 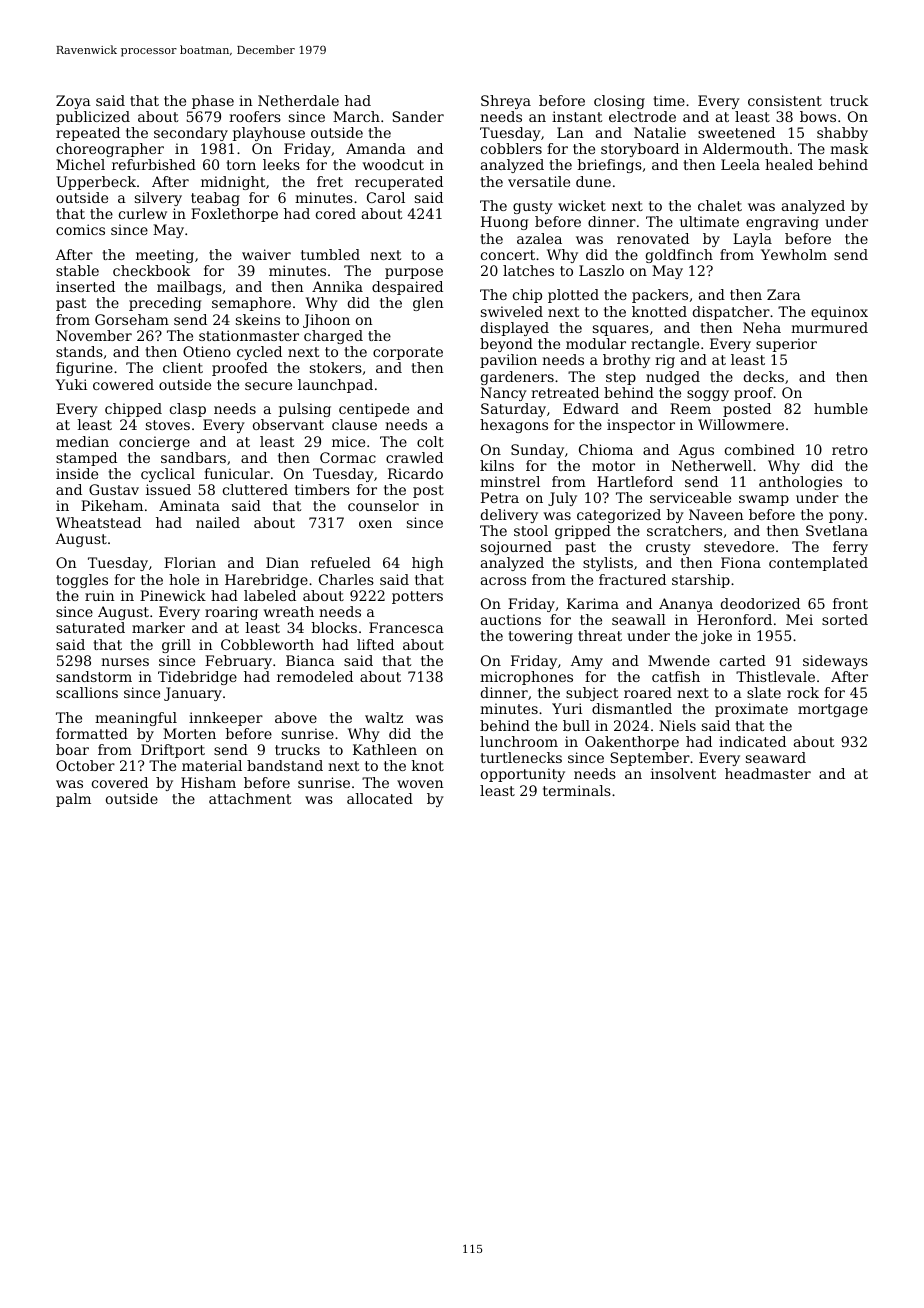 I want to click on headmaster, so click(x=768, y=773).
